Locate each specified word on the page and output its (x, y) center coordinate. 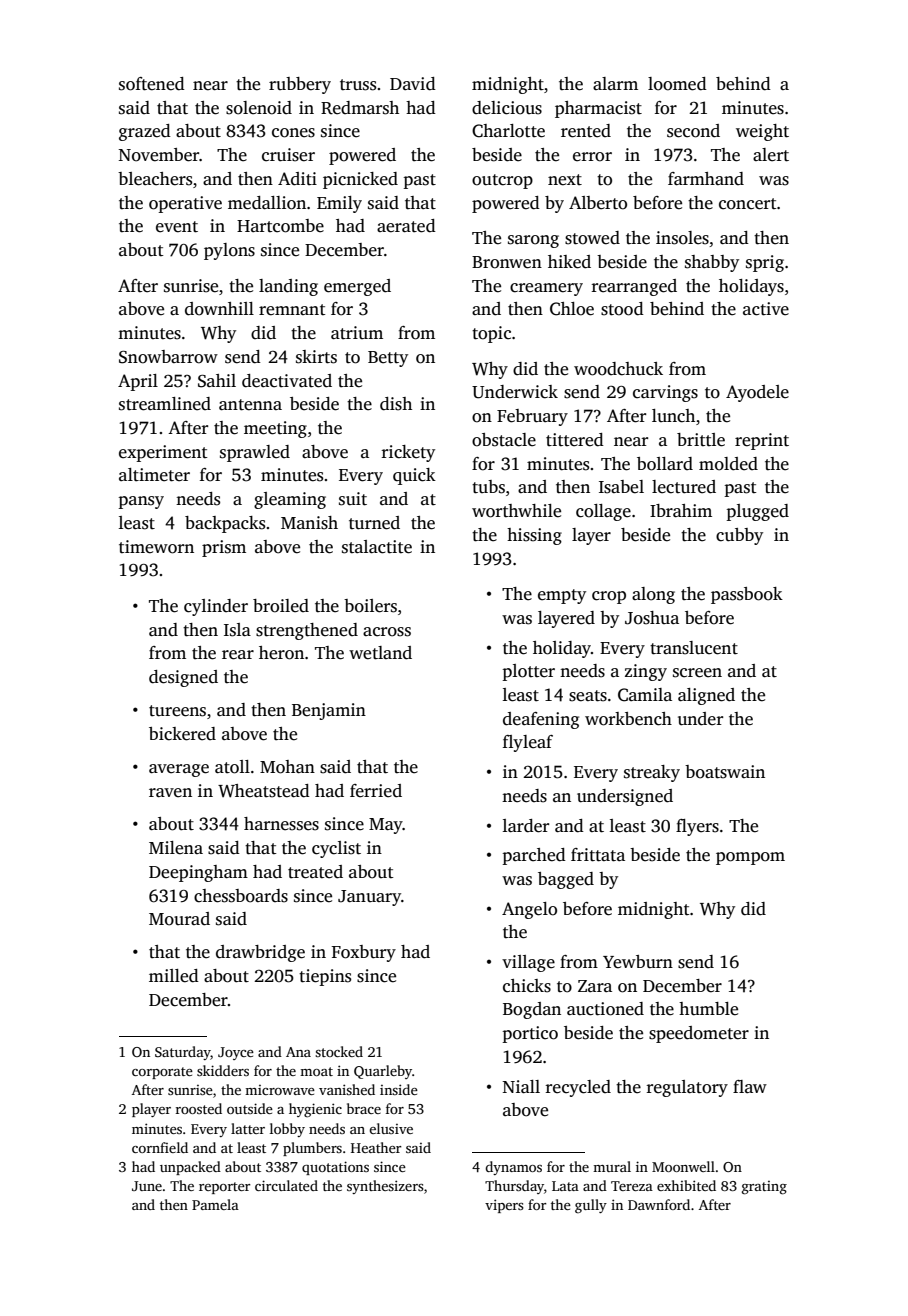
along (653, 595)
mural (612, 1166)
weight (762, 132)
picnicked (360, 180)
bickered (182, 734)
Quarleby (383, 1072)
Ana (298, 1052)
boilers (370, 606)
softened (152, 84)
